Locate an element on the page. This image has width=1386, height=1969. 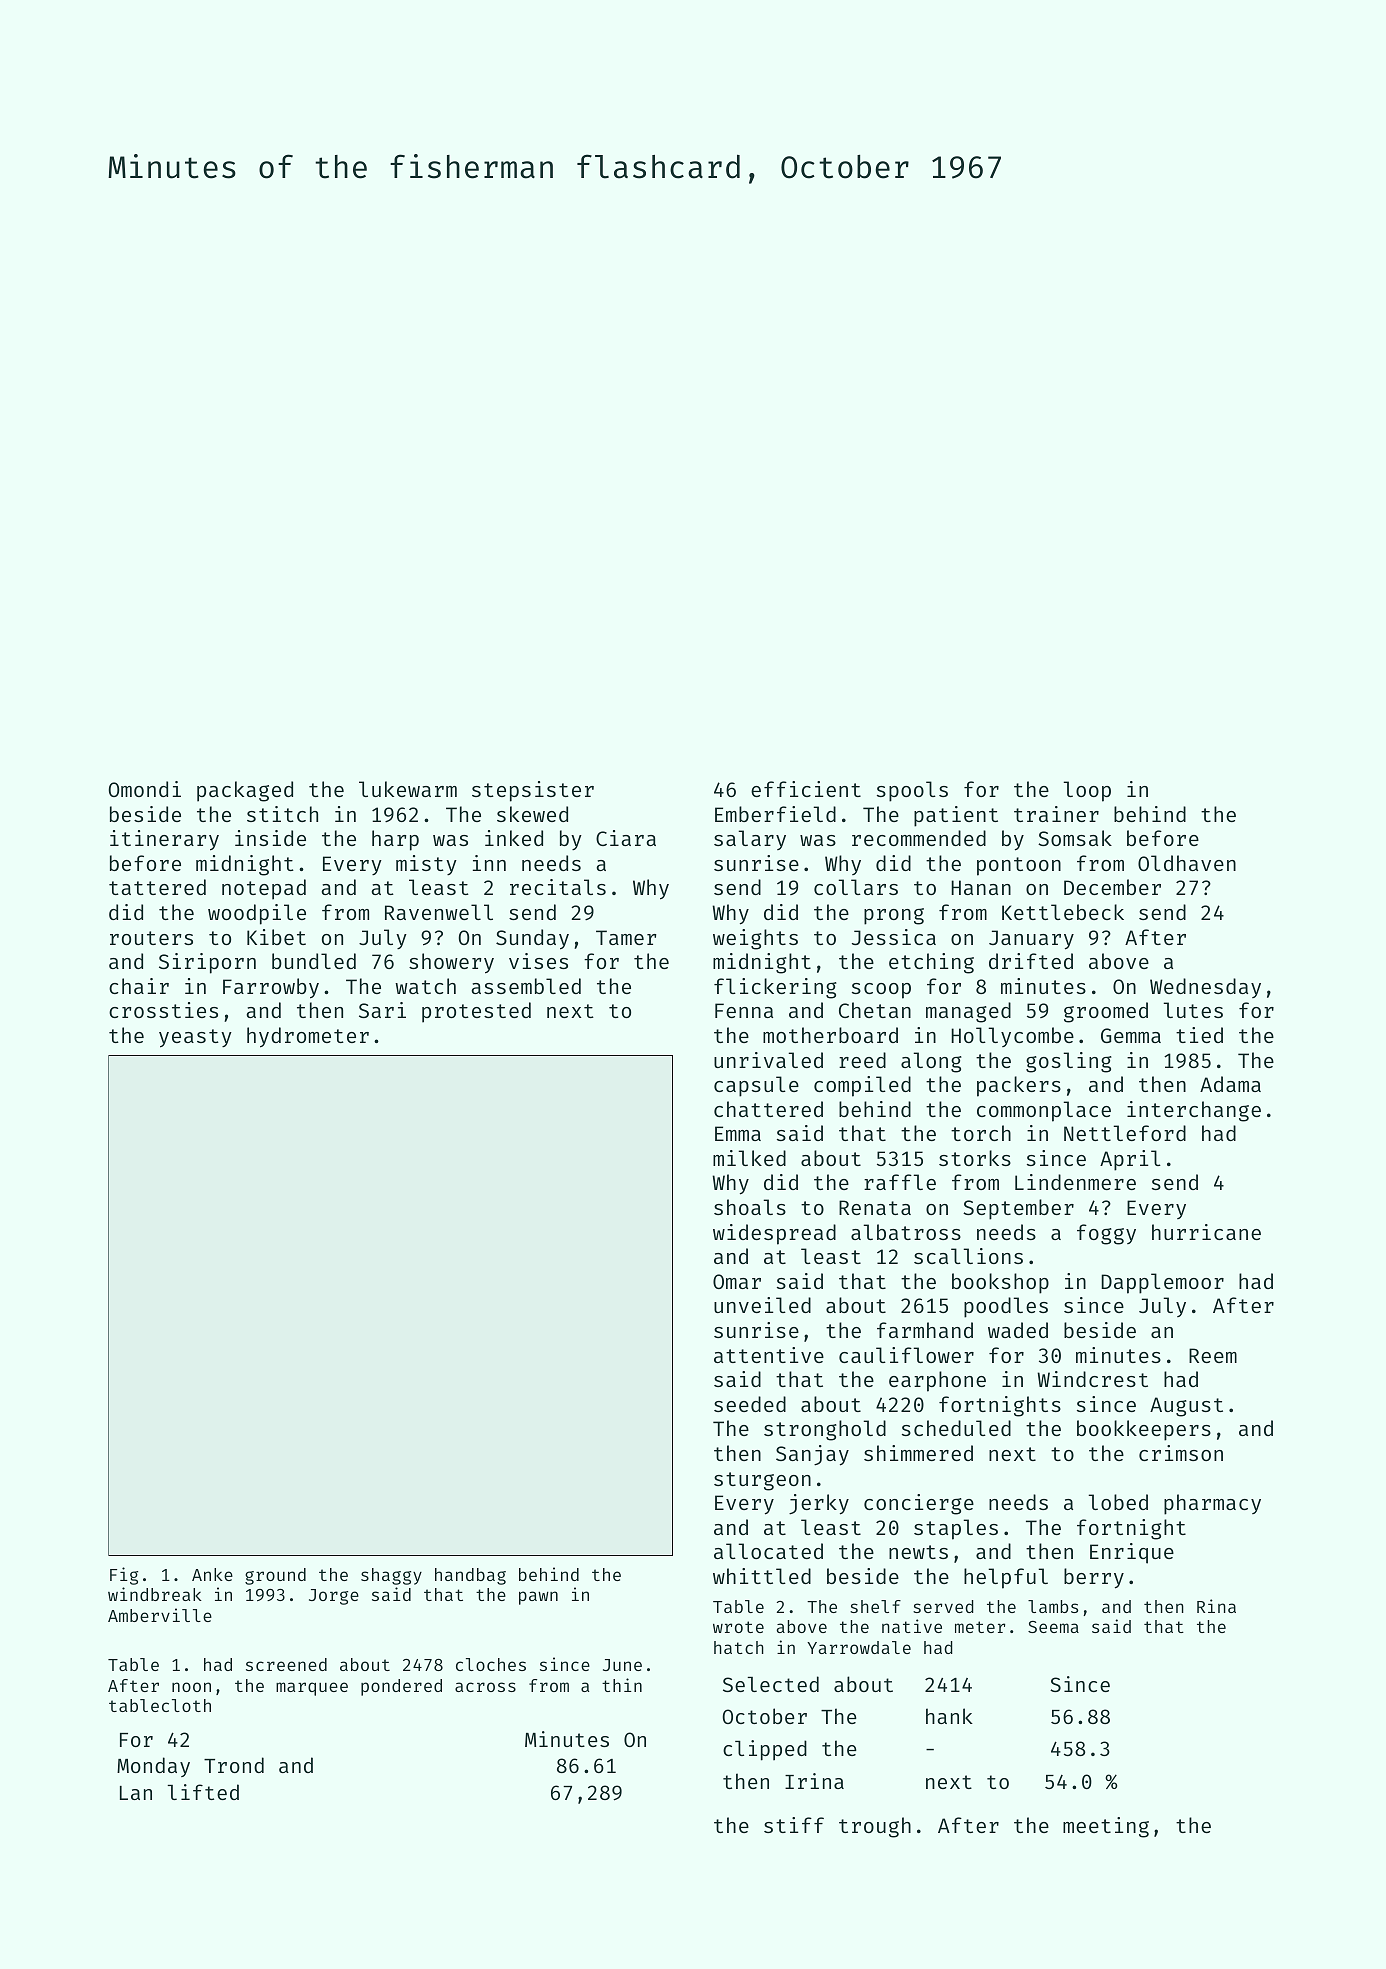
shoals is located at coordinates (750, 1207).
